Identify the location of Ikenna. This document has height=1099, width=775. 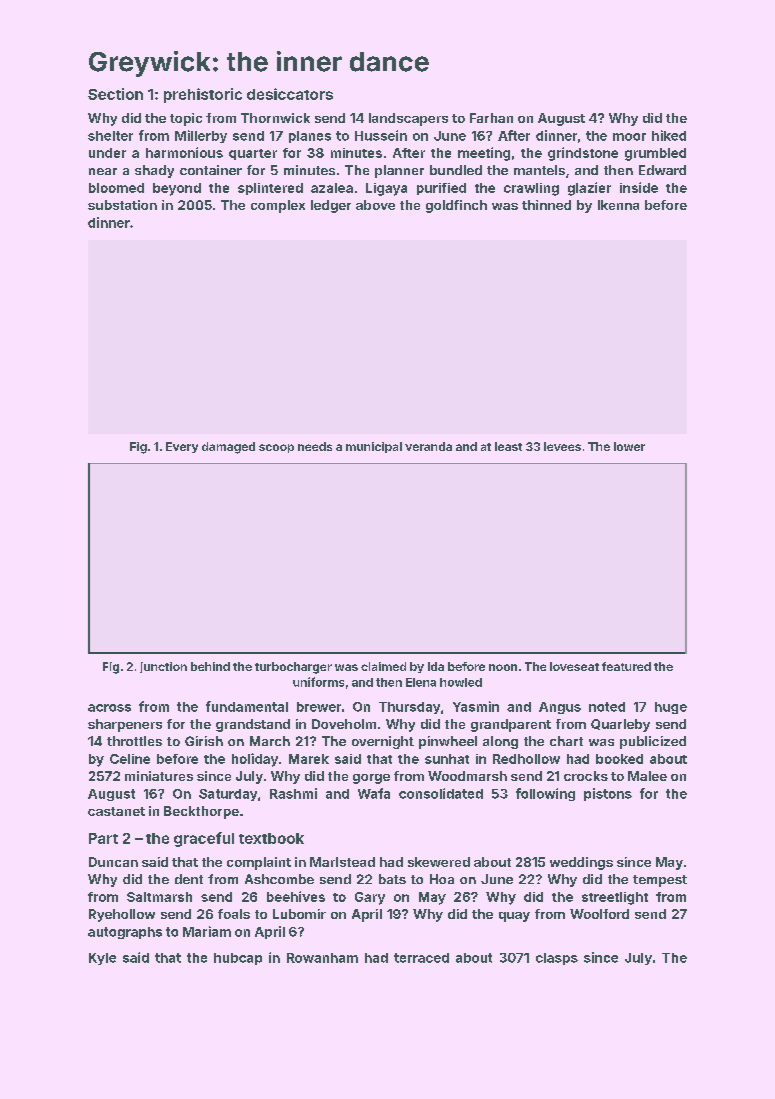
(618, 205).
